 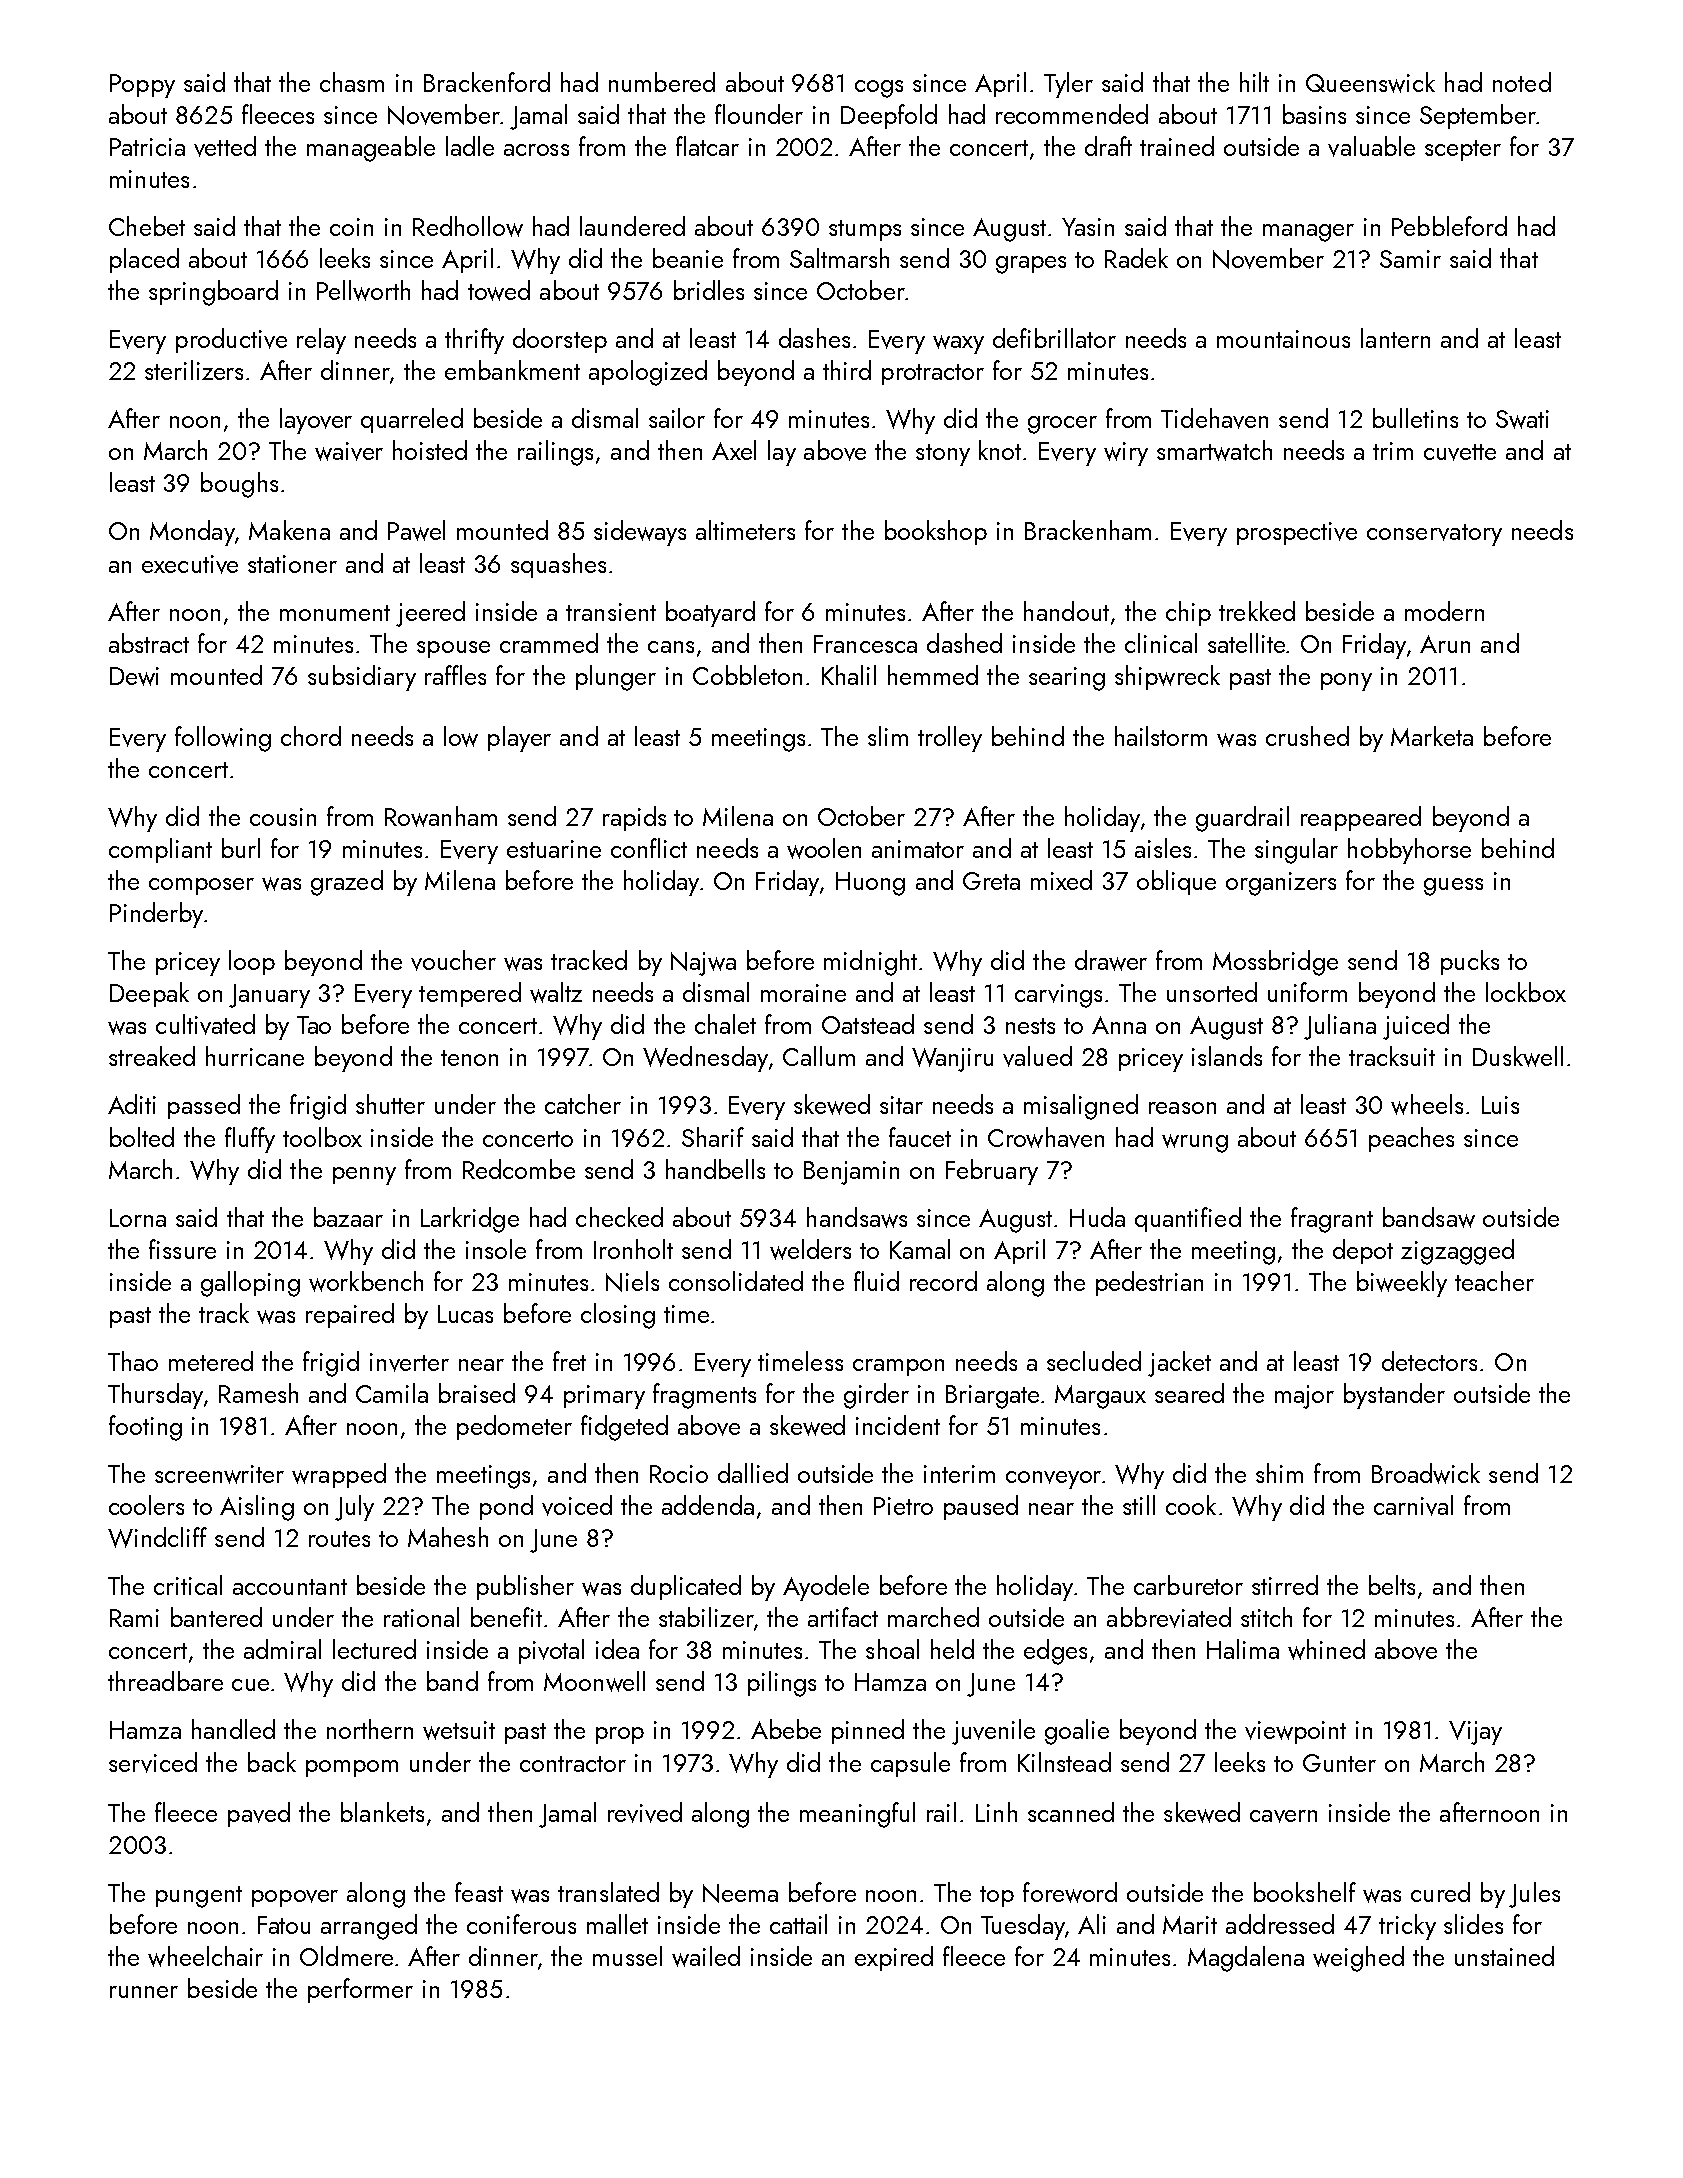 I want to click on sideways, so click(x=640, y=533).
